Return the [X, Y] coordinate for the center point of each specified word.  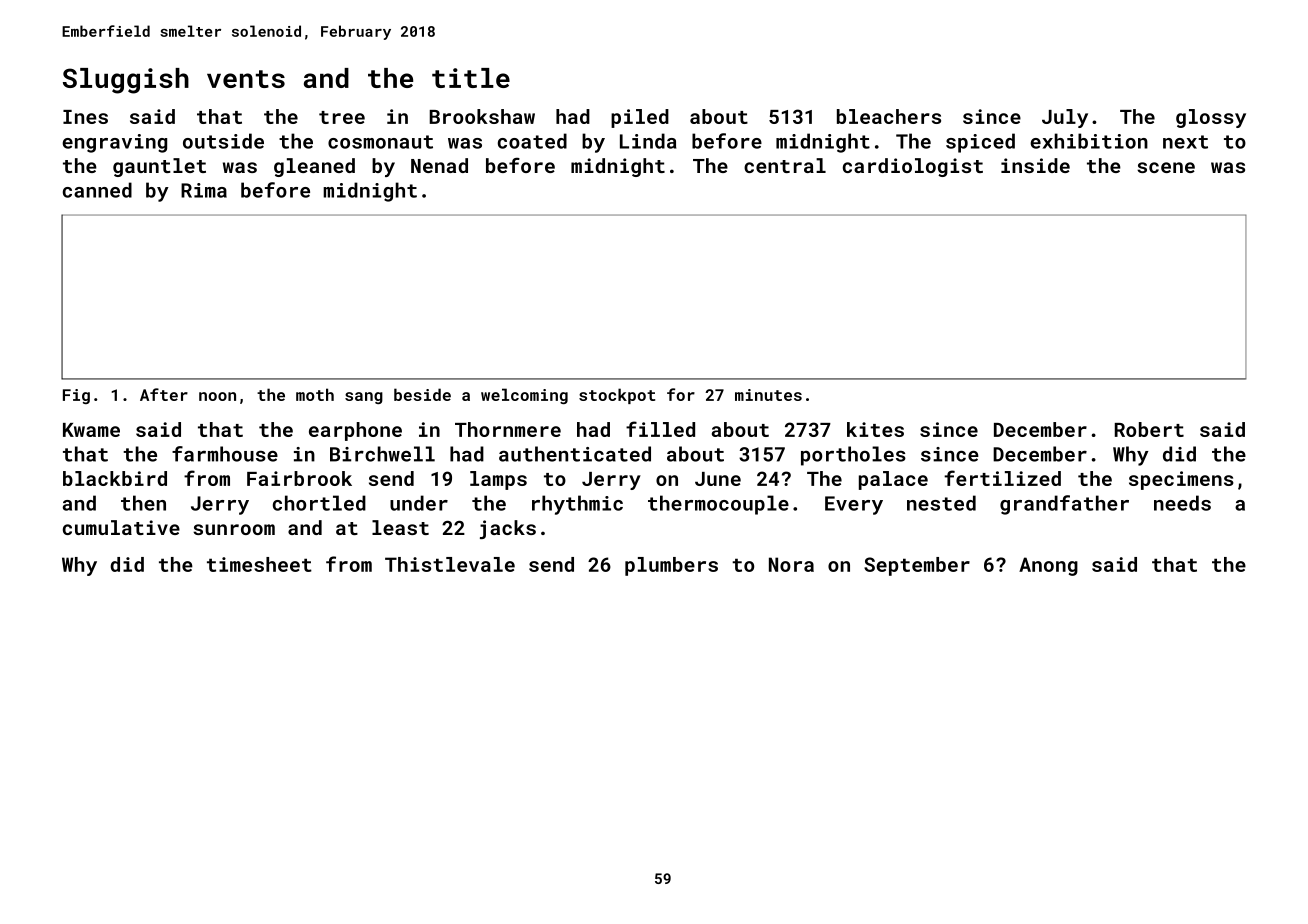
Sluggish [126, 81]
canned [97, 190]
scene [1166, 167]
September [917, 566]
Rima [204, 190]
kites [875, 429]
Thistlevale [450, 564]
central [785, 165]
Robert [1149, 429]
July [1065, 118]
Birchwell [382, 454]
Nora [791, 564]
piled [640, 118]
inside [1035, 165]
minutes [768, 395]
